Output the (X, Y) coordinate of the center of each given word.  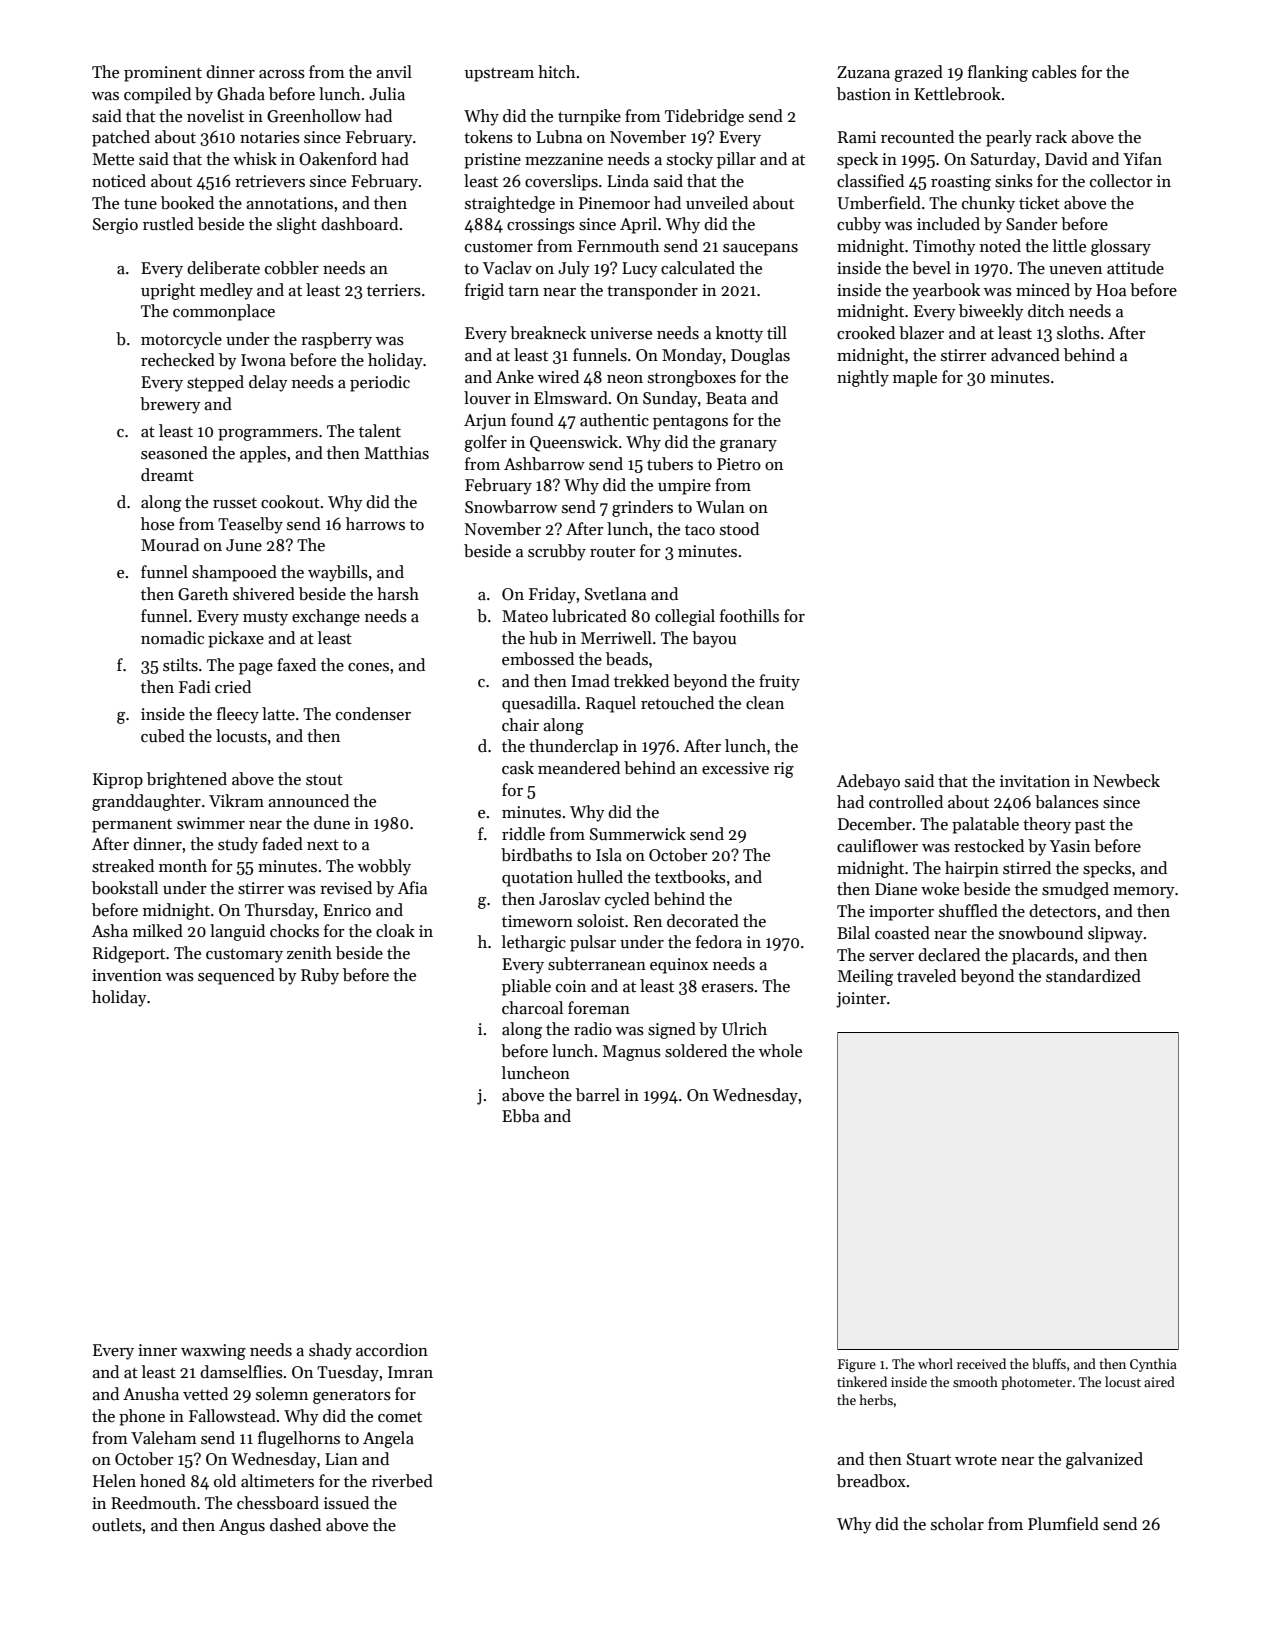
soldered (696, 1051)
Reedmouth (153, 1503)
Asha (110, 931)
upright (168, 291)
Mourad (170, 545)
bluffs (1049, 1363)
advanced (1025, 355)
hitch (557, 72)
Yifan (1142, 159)
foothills (749, 616)
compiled (157, 95)
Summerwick (638, 834)
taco (700, 530)
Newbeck (1126, 781)
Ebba (520, 1116)
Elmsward (571, 398)
